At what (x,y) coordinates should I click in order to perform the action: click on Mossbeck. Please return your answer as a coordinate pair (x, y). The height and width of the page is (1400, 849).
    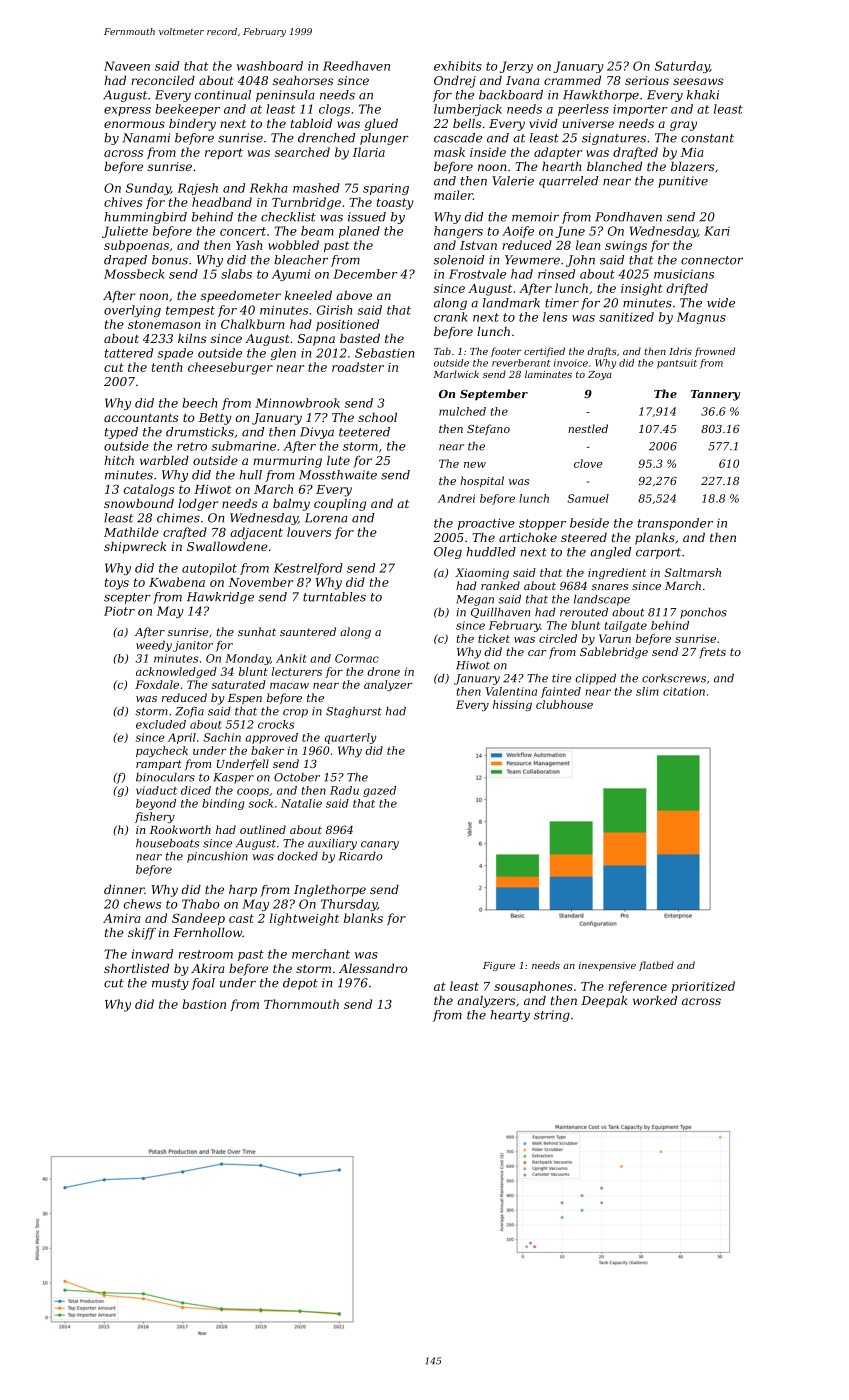
    Looking at the image, I should click on (134, 274).
